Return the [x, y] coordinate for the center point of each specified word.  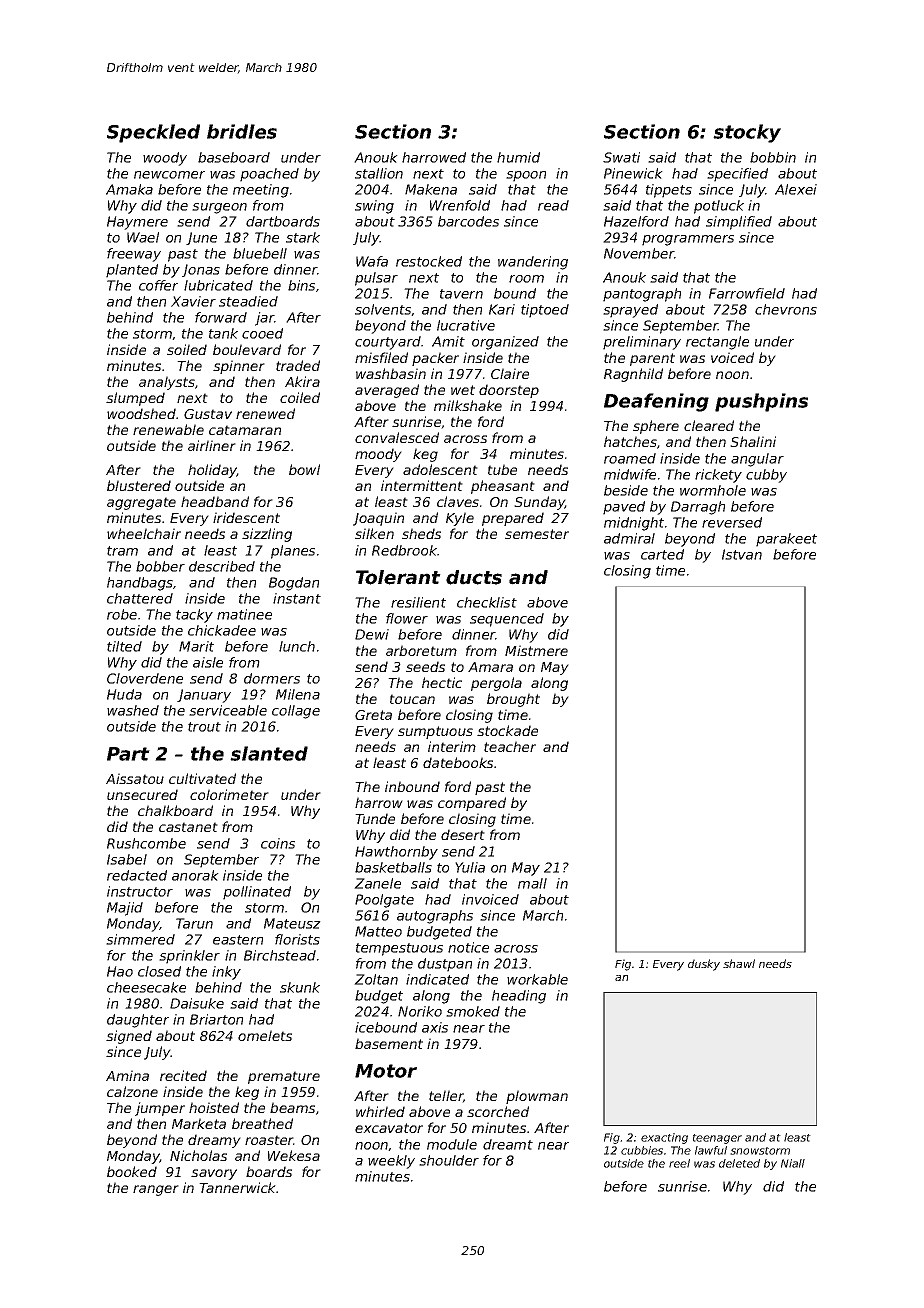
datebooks [458, 762]
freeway [134, 255]
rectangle [717, 343]
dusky [704, 965]
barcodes [468, 221]
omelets [265, 1035]
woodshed [141, 413]
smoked [473, 1011]
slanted [269, 753]
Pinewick [633, 173]
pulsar [376, 279]
